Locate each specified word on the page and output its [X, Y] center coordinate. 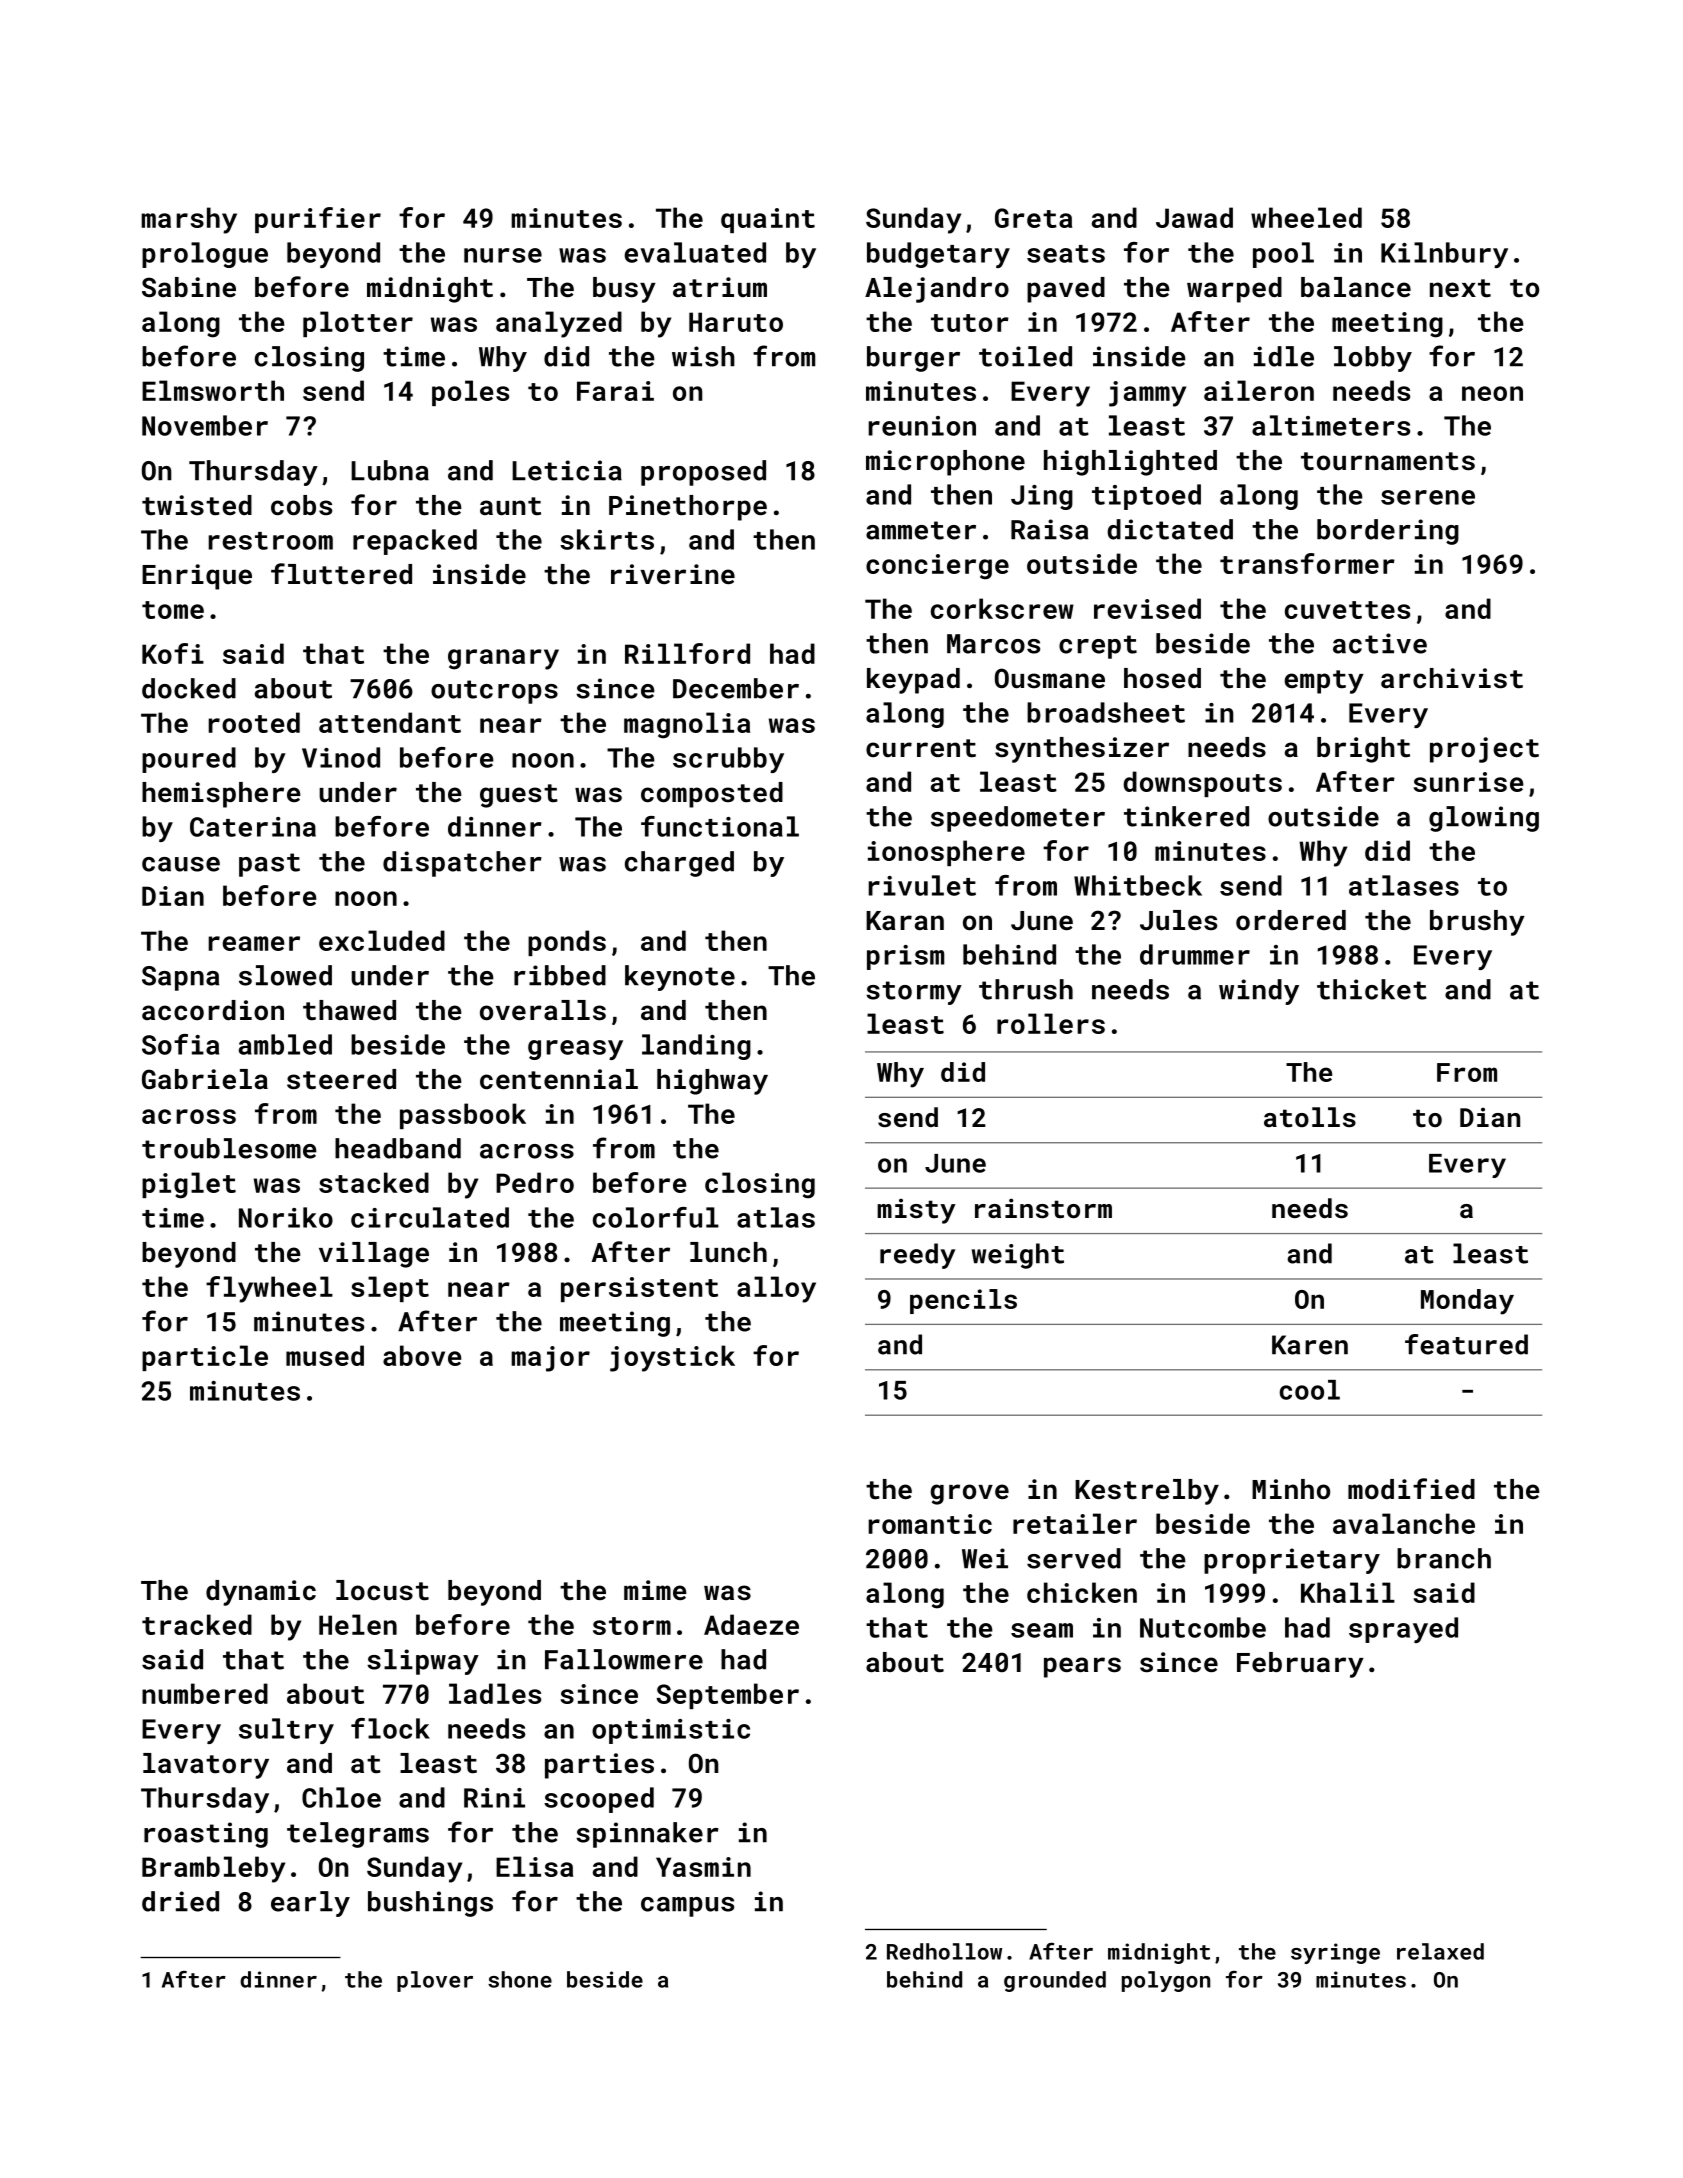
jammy [1147, 394]
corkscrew [1002, 608]
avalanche [1404, 1523]
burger [913, 359]
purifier [318, 220]
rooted [254, 722]
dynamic [261, 1593]
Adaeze [751, 1624]
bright [1363, 750]
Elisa [534, 1866]
